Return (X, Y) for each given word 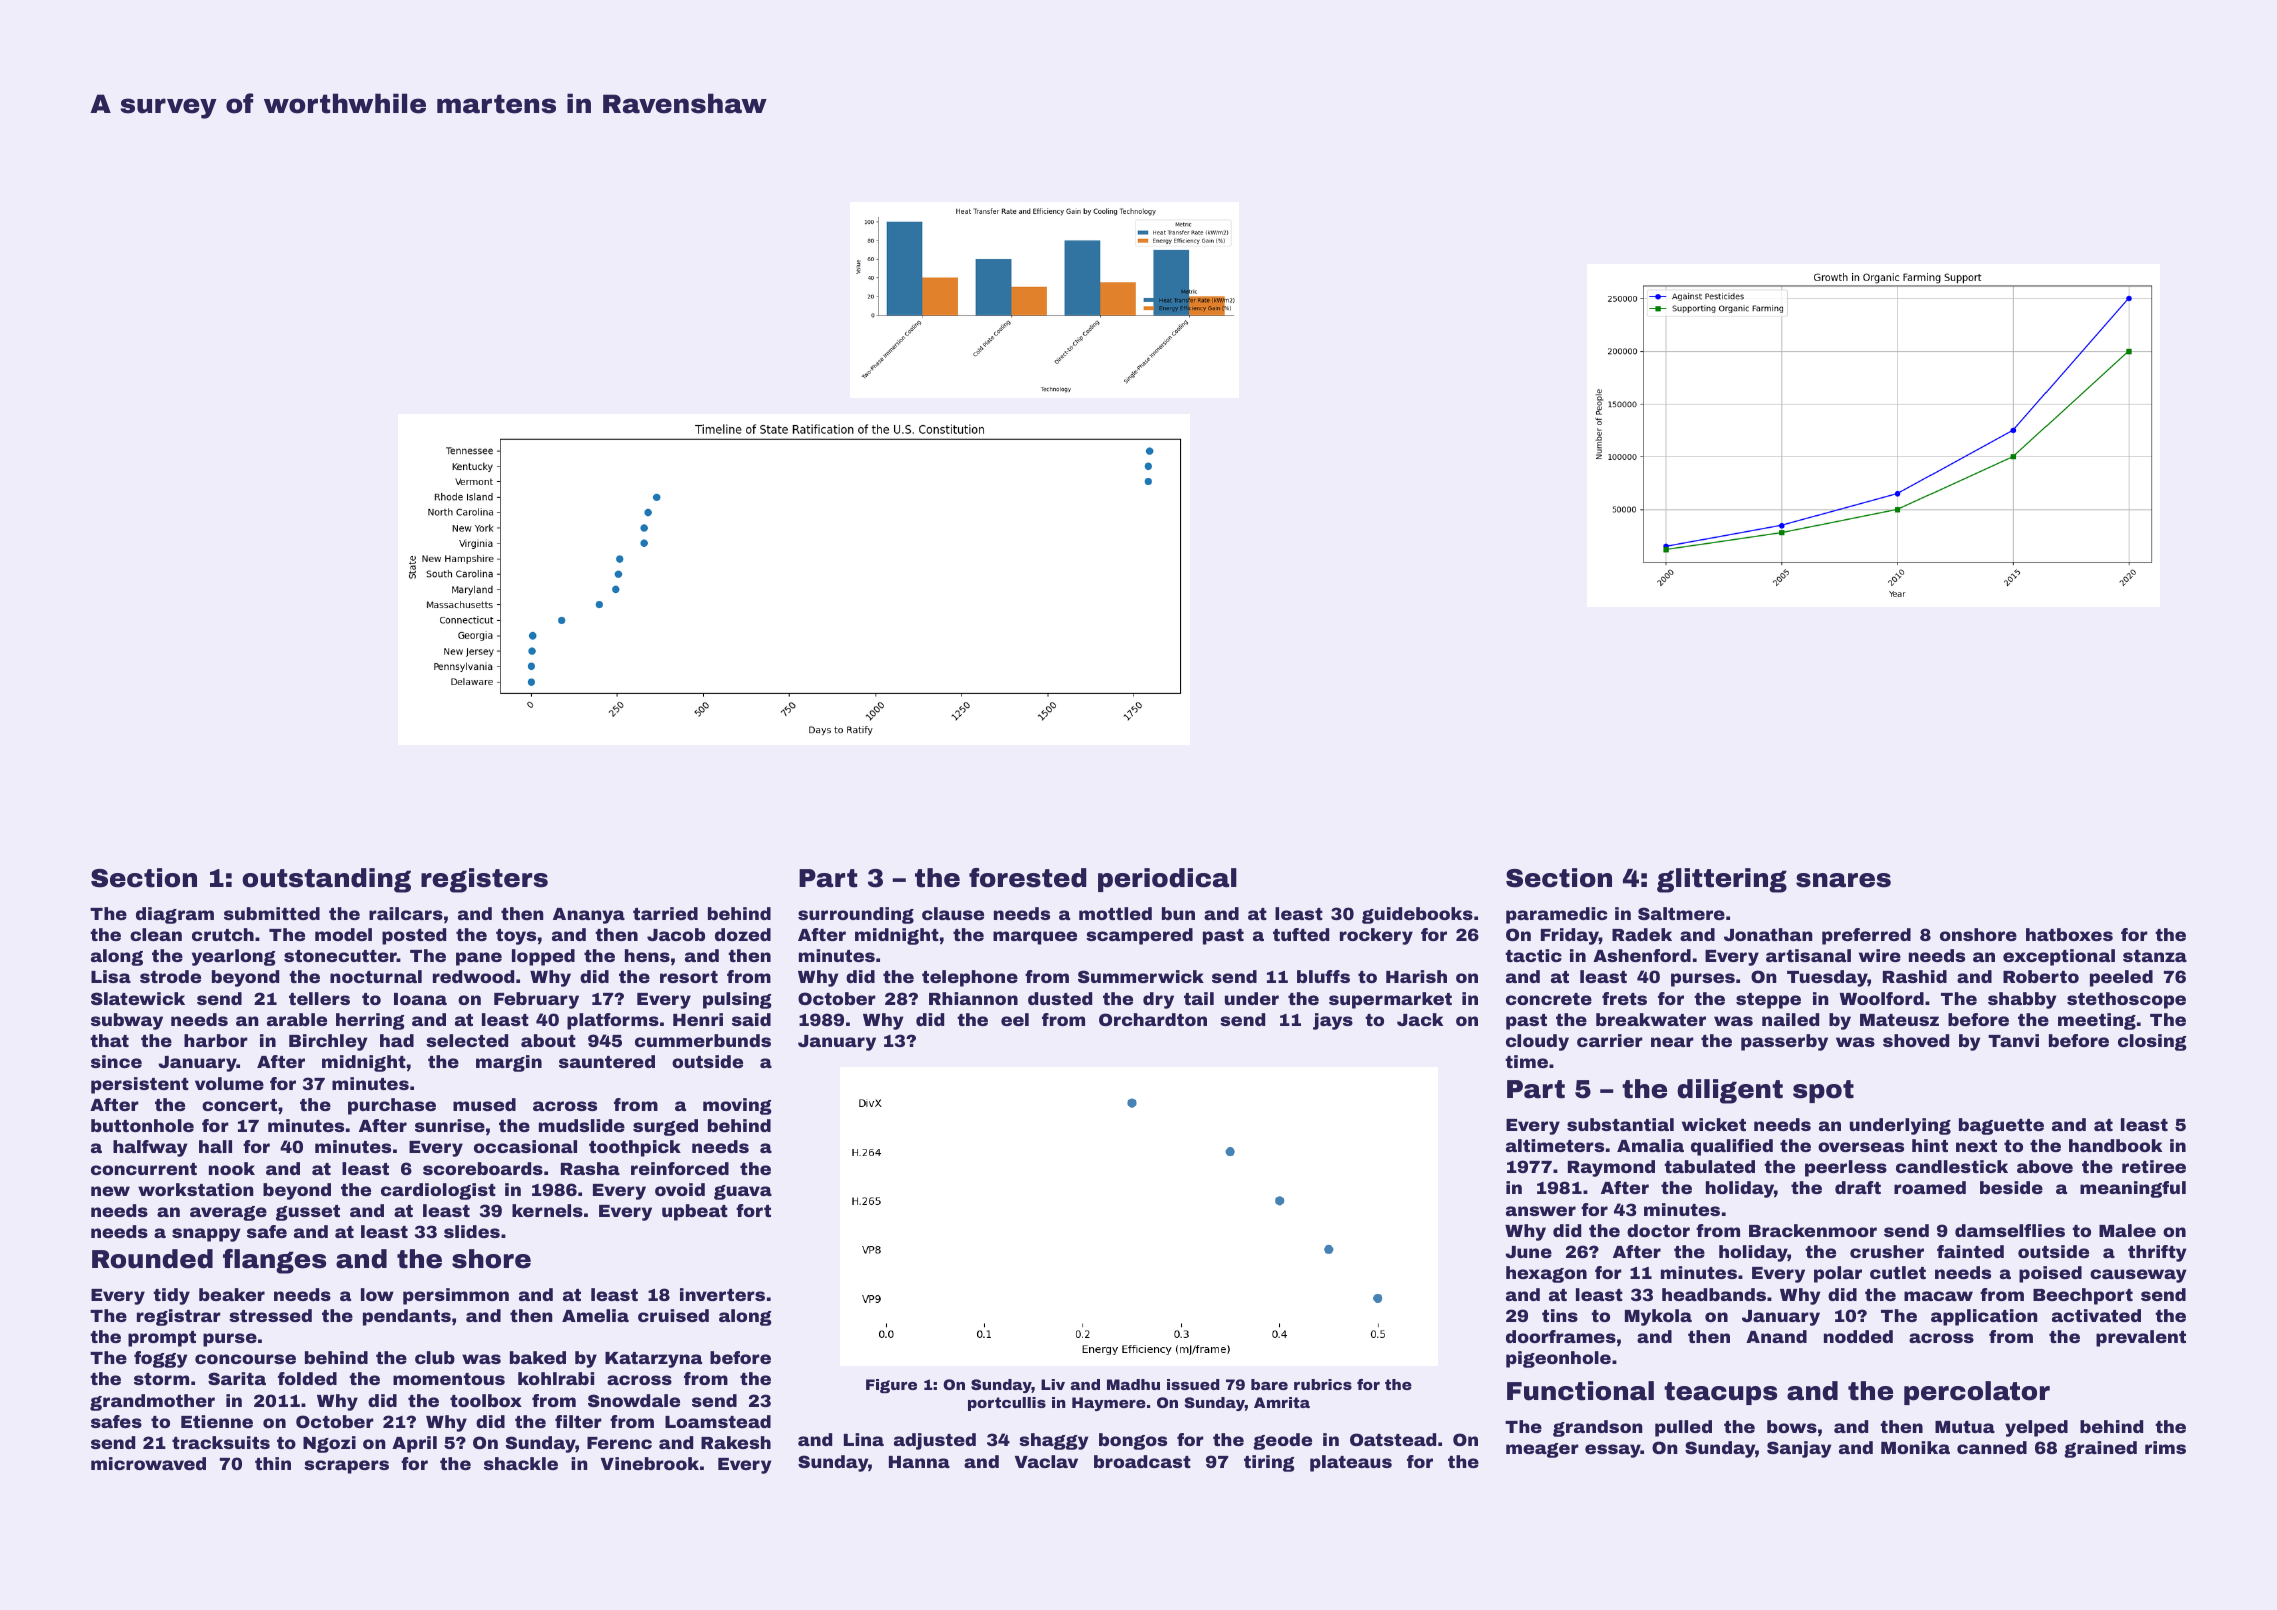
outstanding (326, 880)
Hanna (919, 1462)
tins (1560, 1315)
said (751, 1019)
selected (467, 1040)
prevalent (2141, 1338)
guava (743, 1192)
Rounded (152, 1259)
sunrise (450, 1125)
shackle (521, 1463)
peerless (1846, 1168)
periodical (1167, 880)
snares (1843, 880)
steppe (1768, 1001)
